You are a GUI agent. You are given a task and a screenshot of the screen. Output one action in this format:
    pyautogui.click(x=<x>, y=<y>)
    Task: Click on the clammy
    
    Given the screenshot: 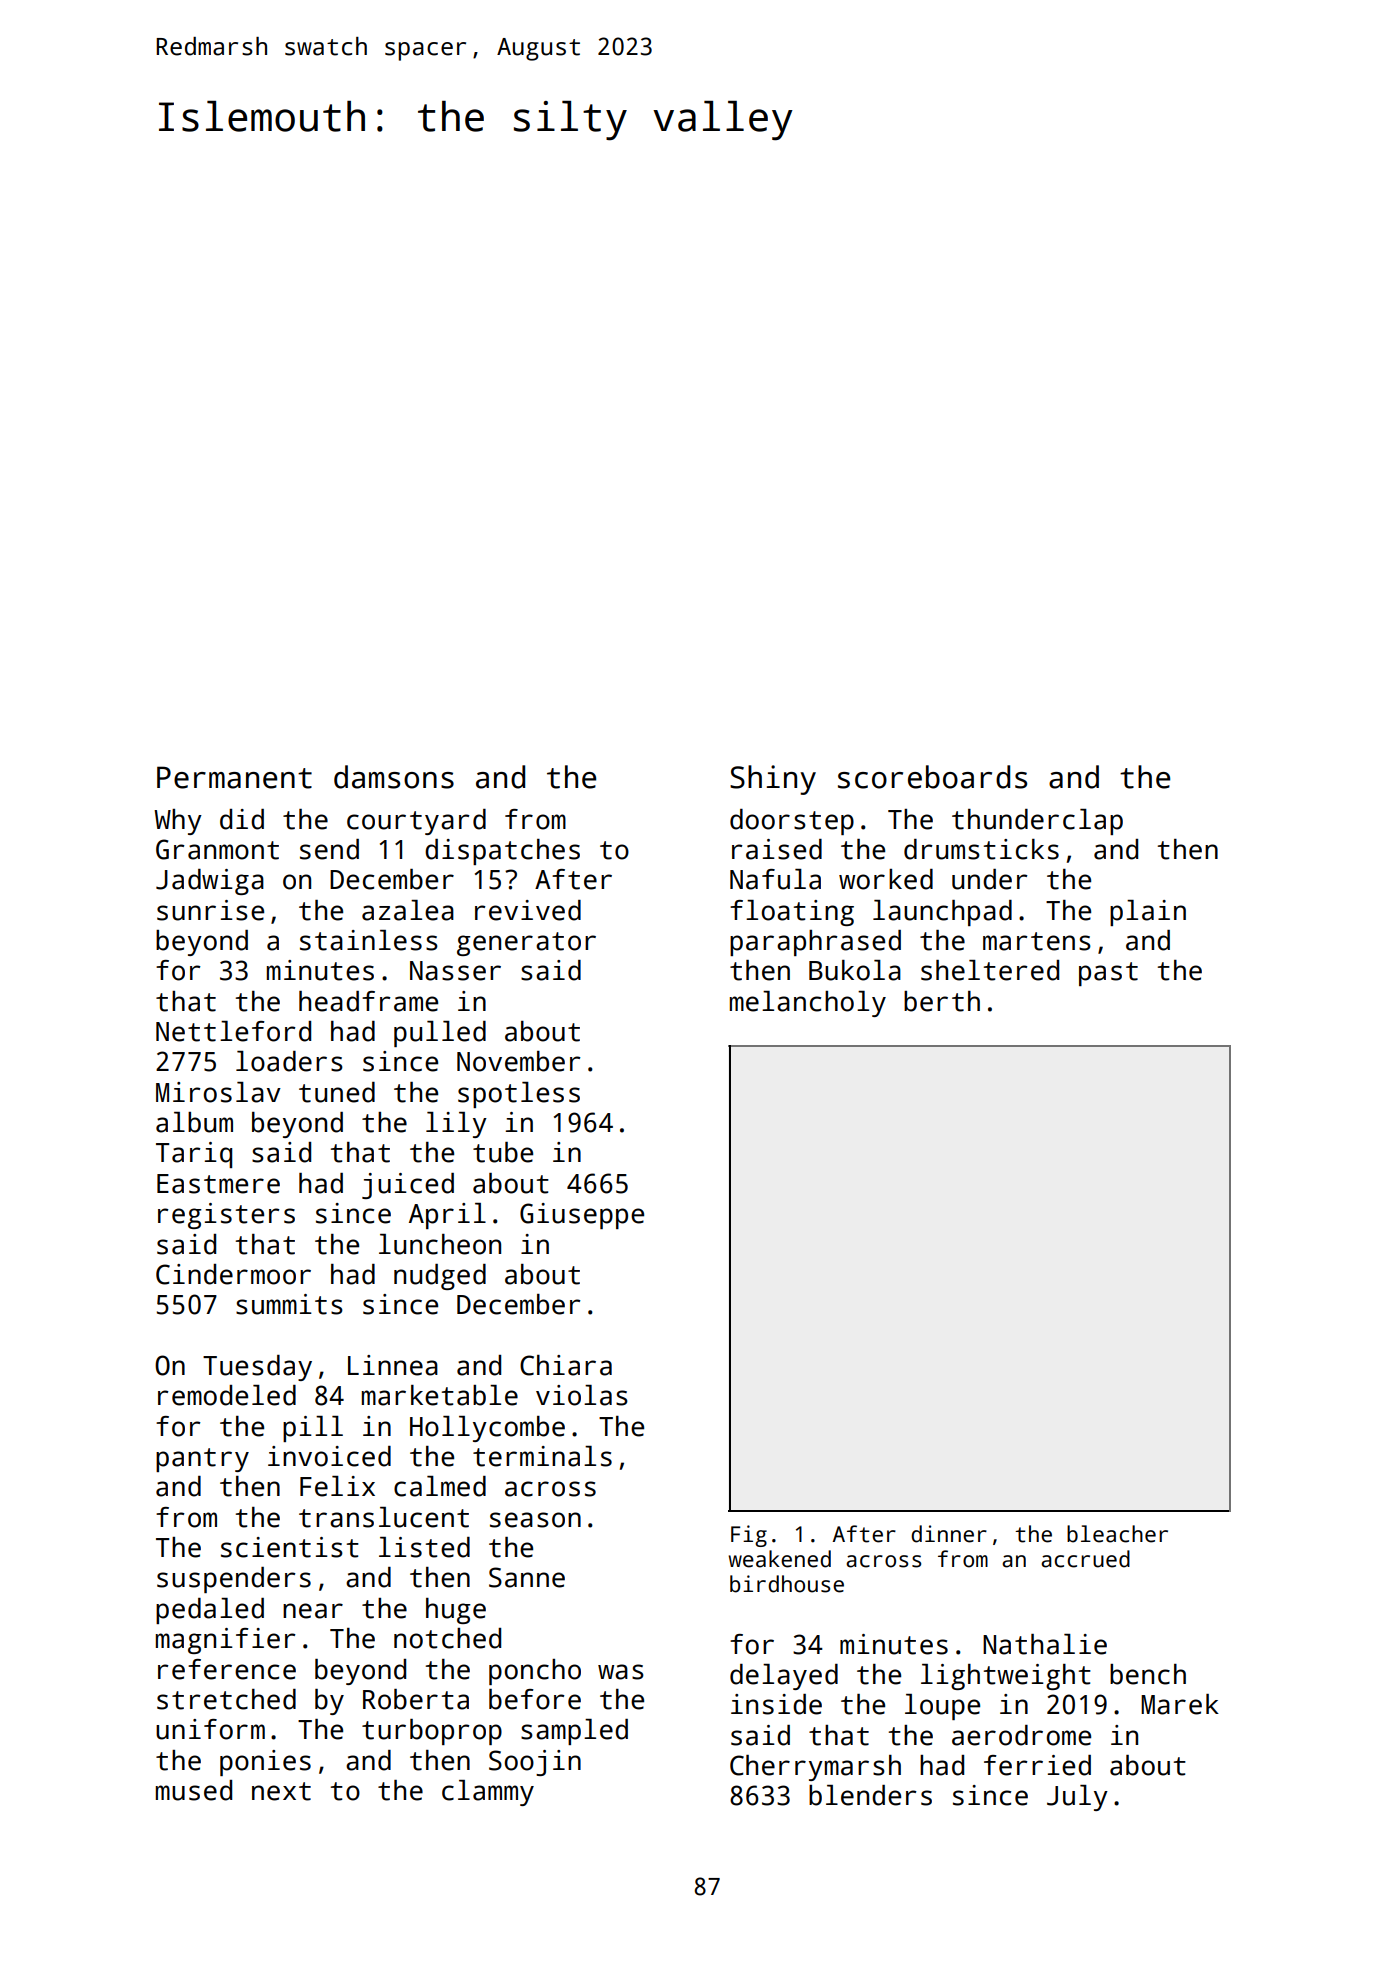 What is the action you would take?
    pyautogui.click(x=488, y=1793)
